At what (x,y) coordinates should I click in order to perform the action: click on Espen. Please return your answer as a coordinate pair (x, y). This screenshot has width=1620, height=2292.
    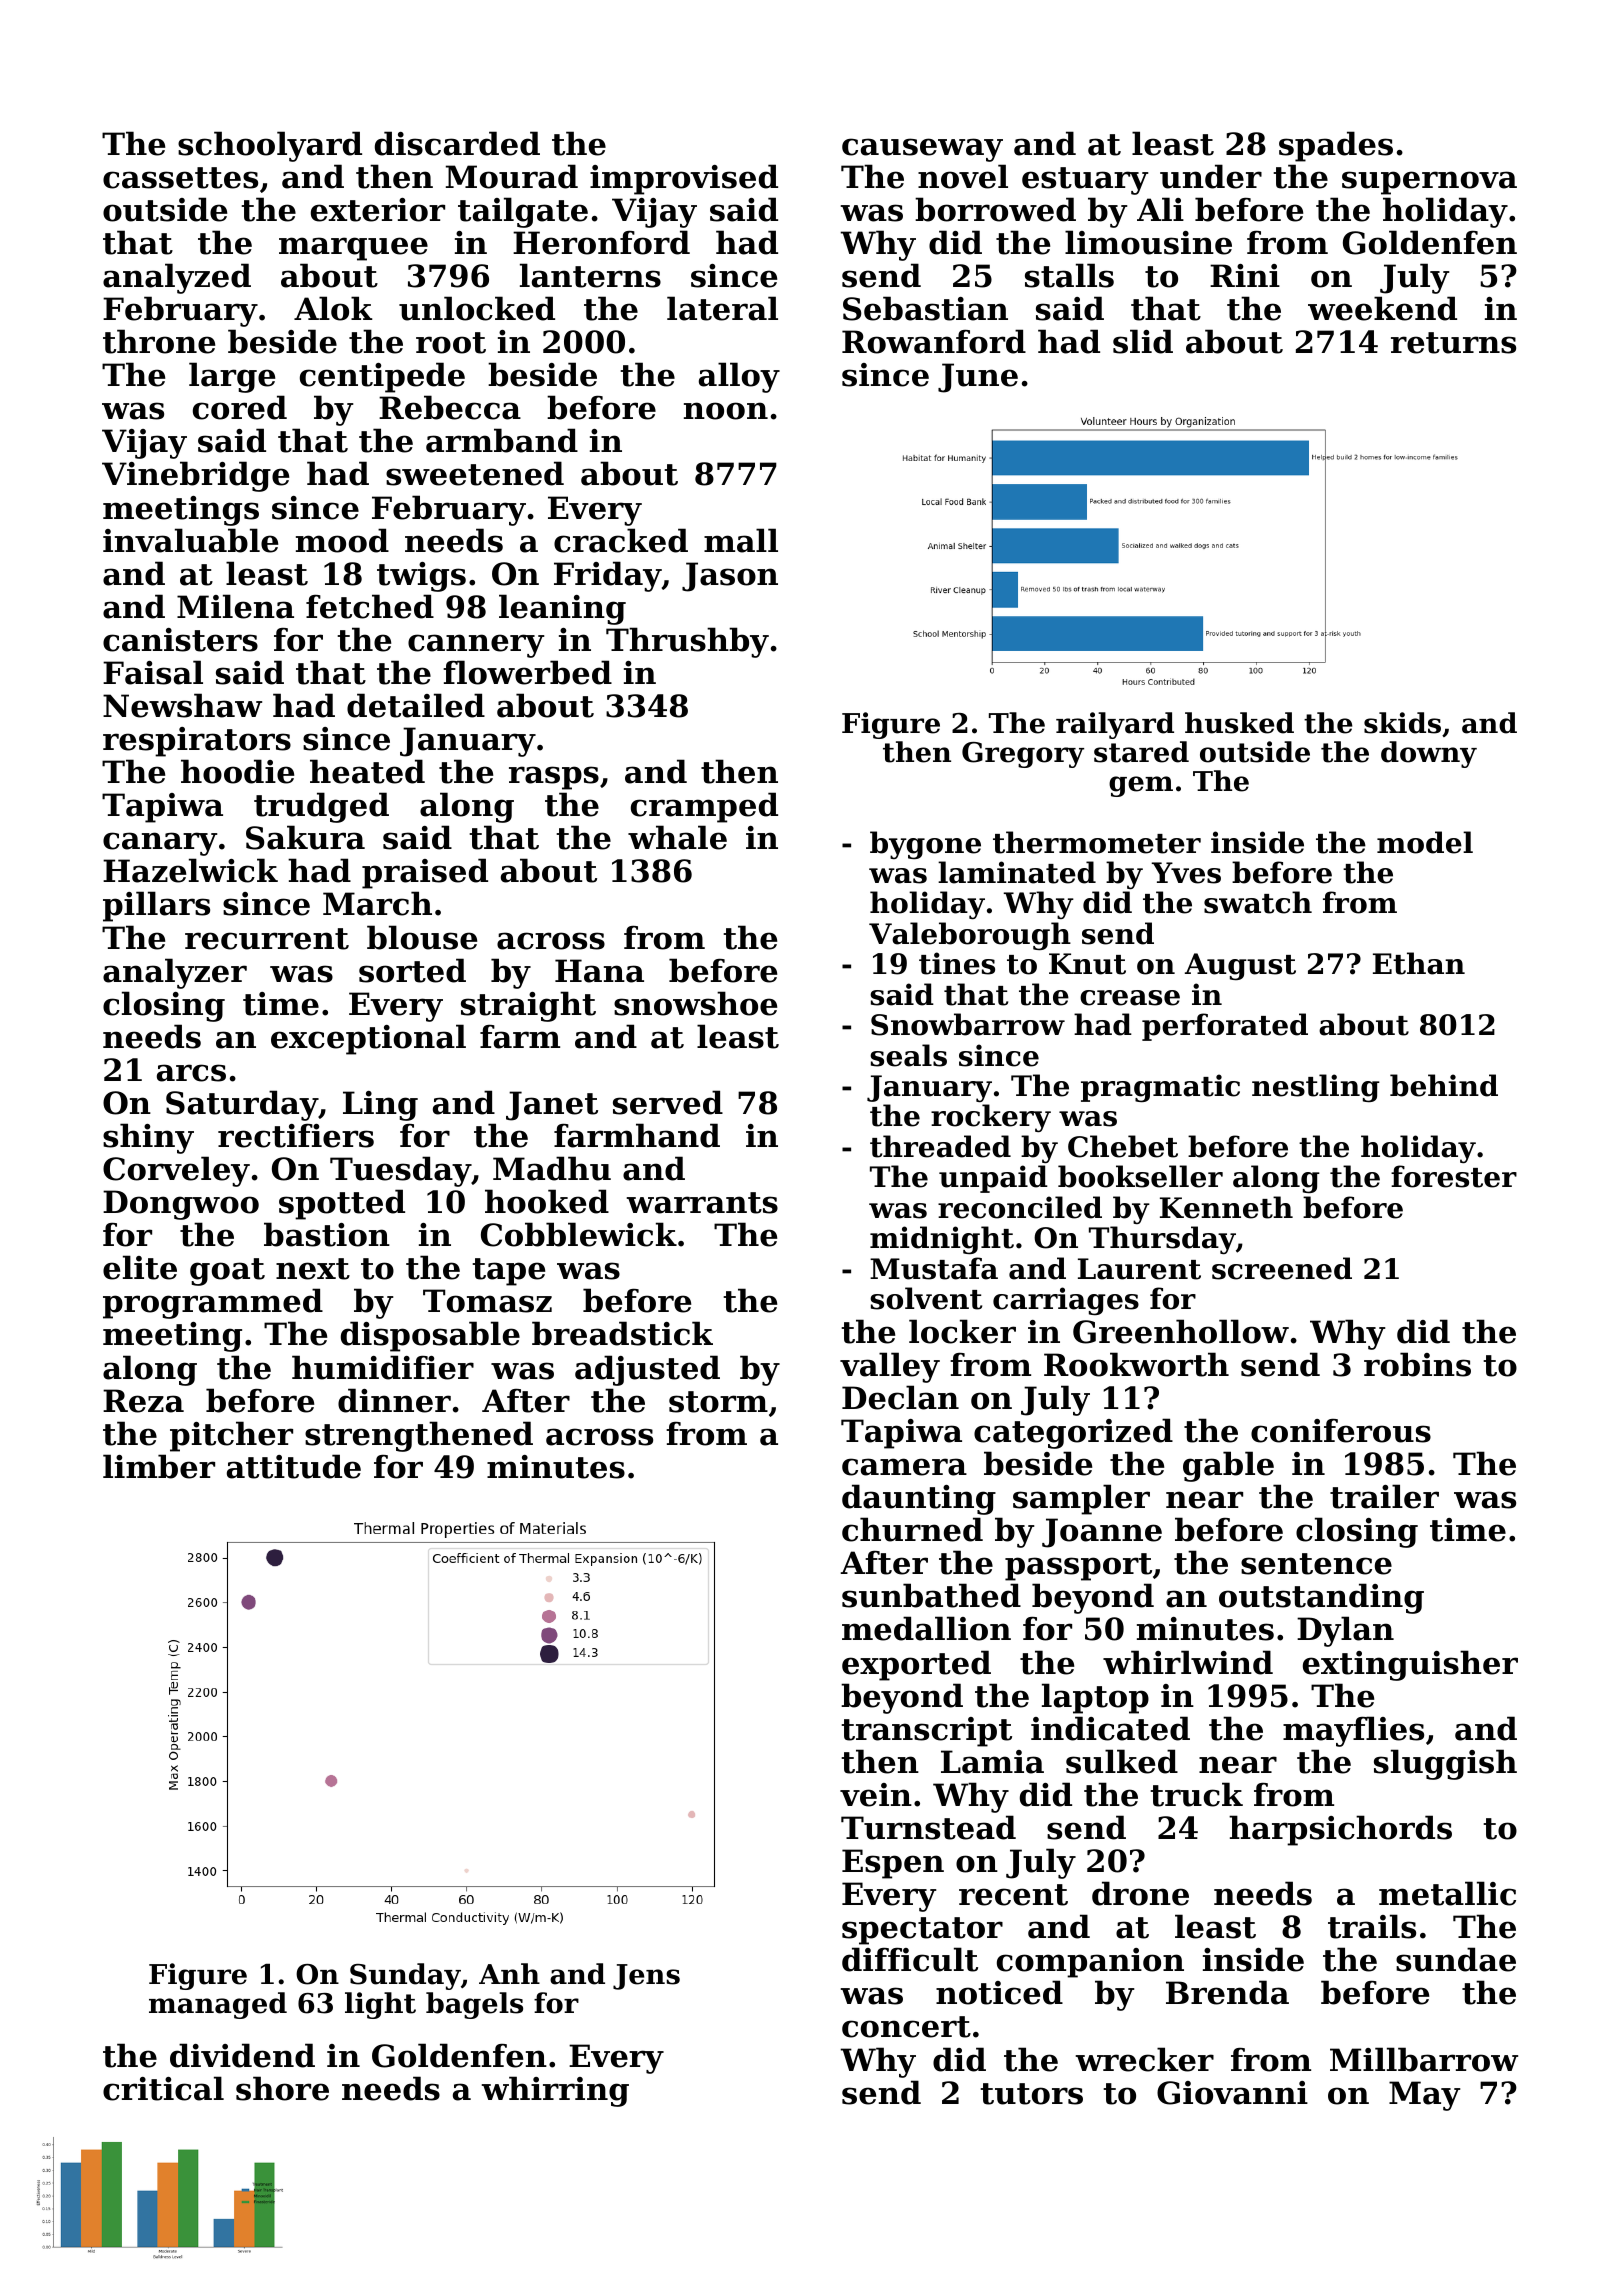
    Looking at the image, I should click on (893, 1864).
